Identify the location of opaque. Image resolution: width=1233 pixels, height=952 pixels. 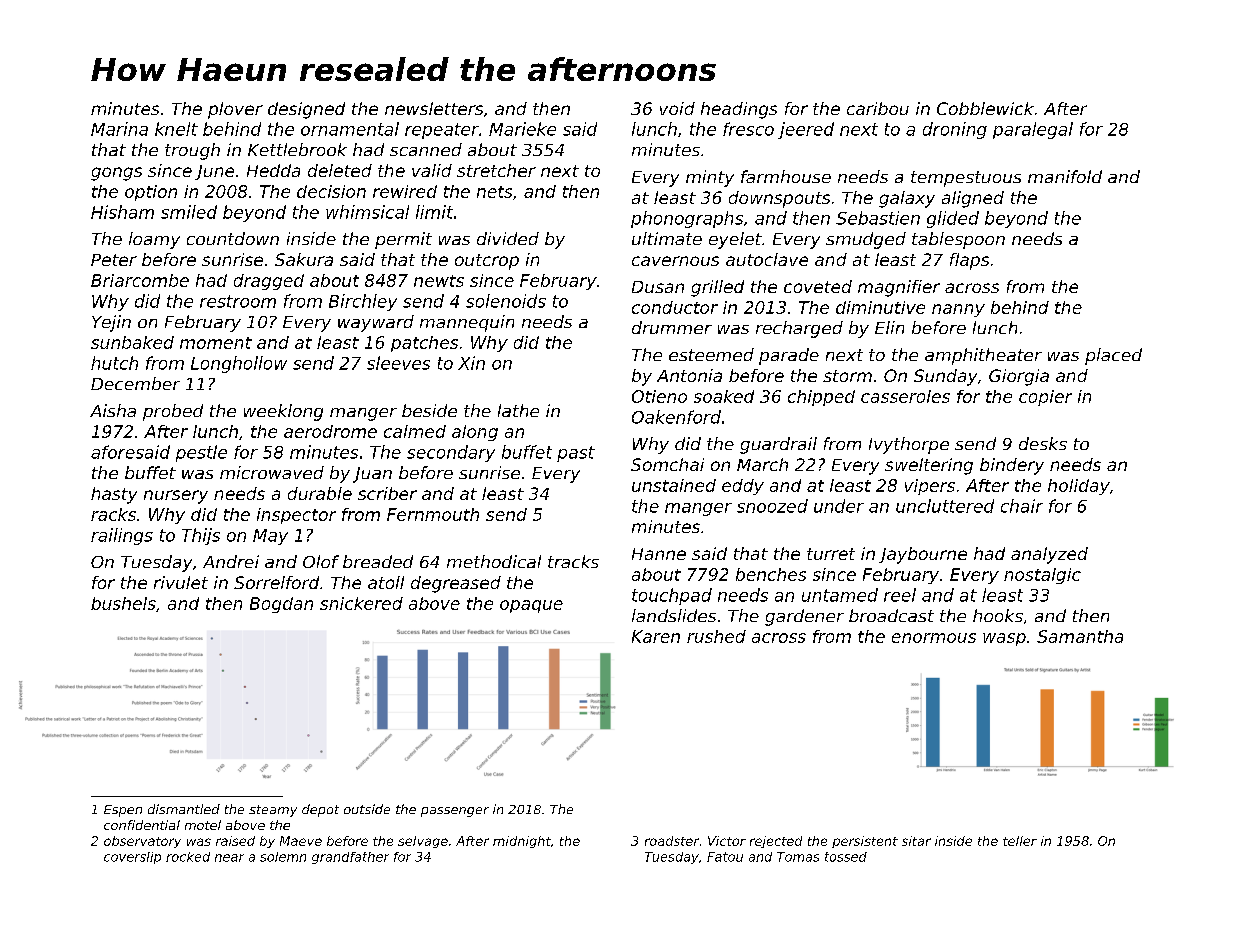
(531, 606).
